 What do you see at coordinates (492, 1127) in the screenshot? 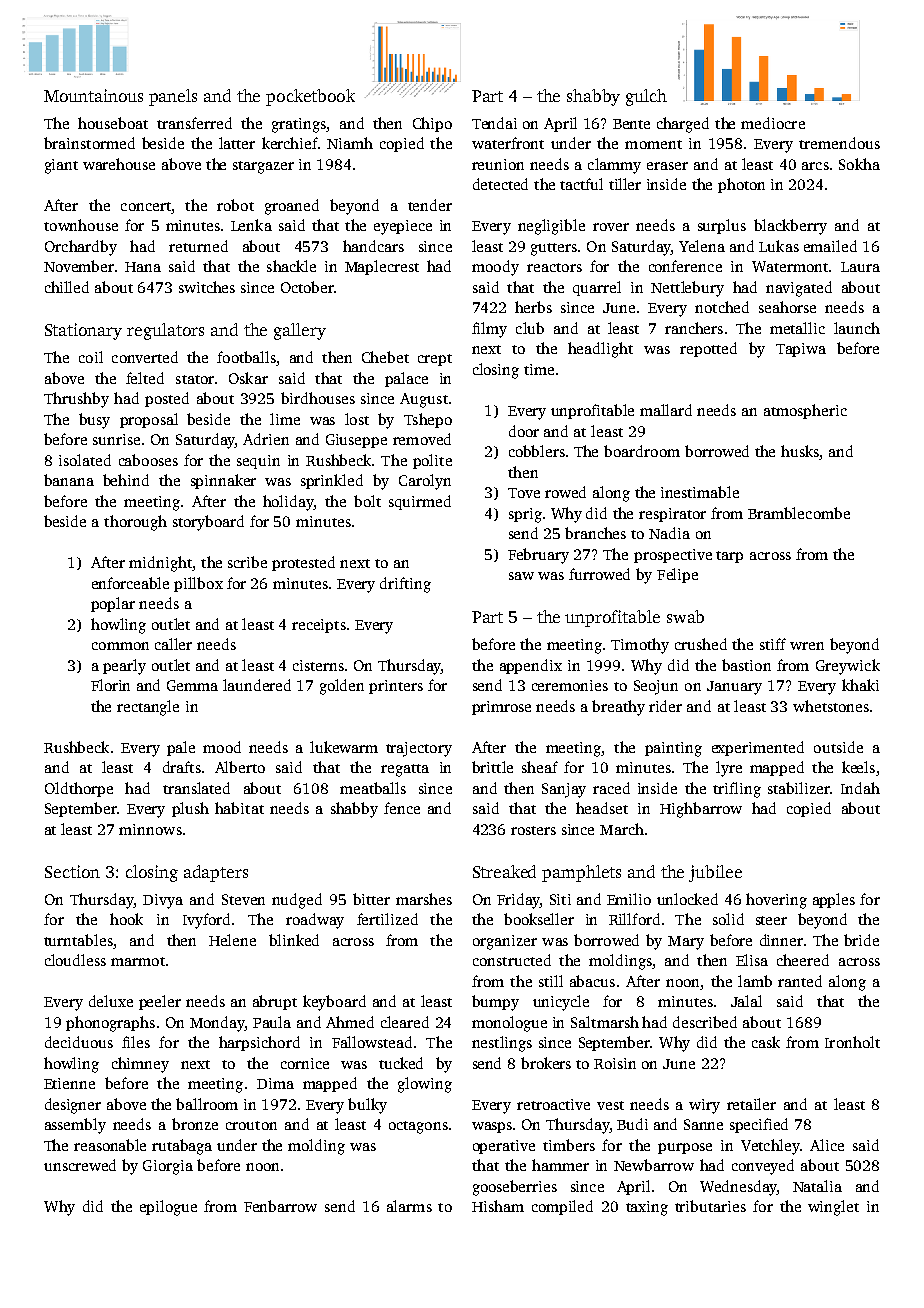
I see `wasps` at bounding box center [492, 1127].
